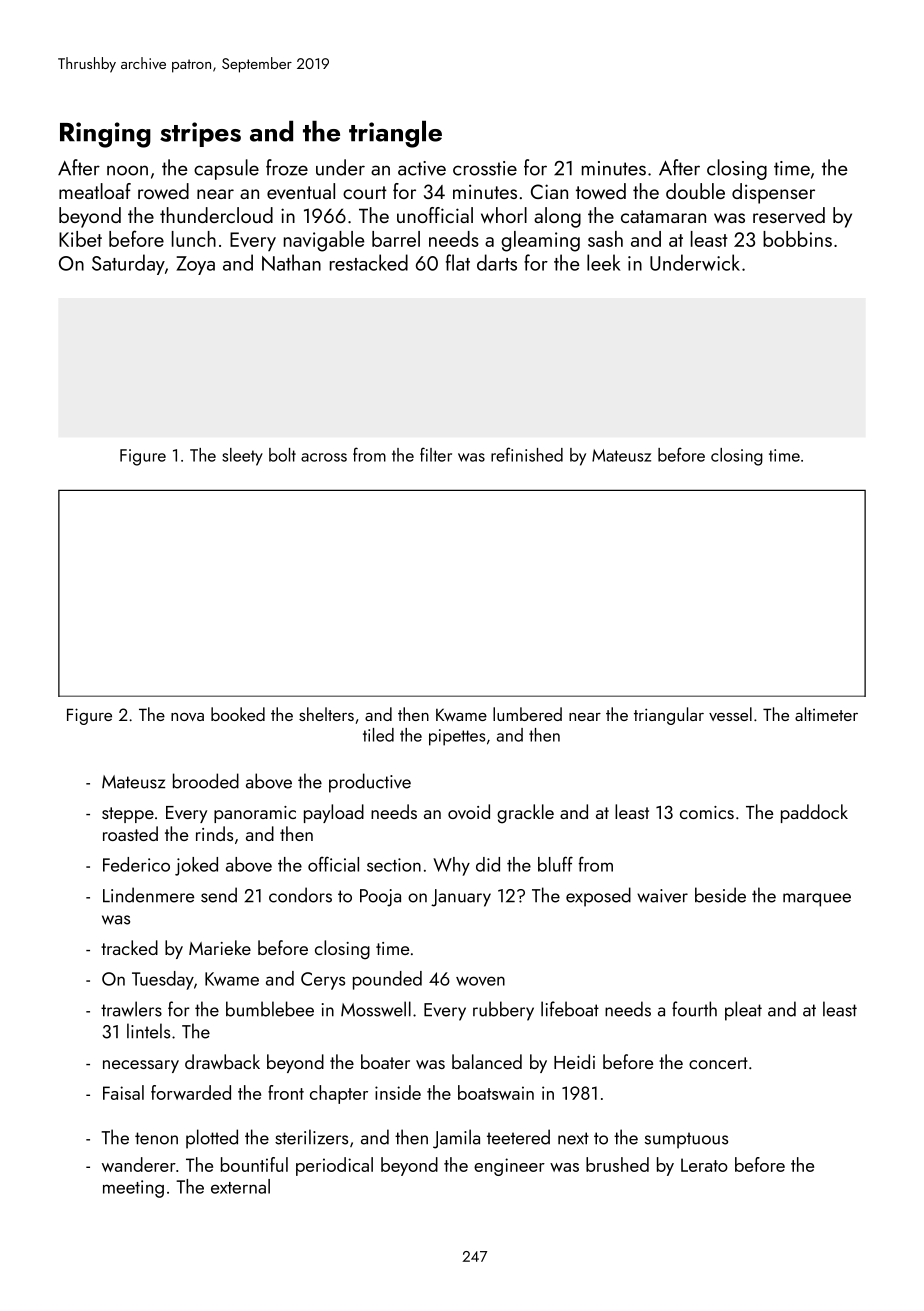 The height and width of the document is (1311, 924). Describe the element at coordinates (730, 714) in the document. I see `vessel` at that location.
